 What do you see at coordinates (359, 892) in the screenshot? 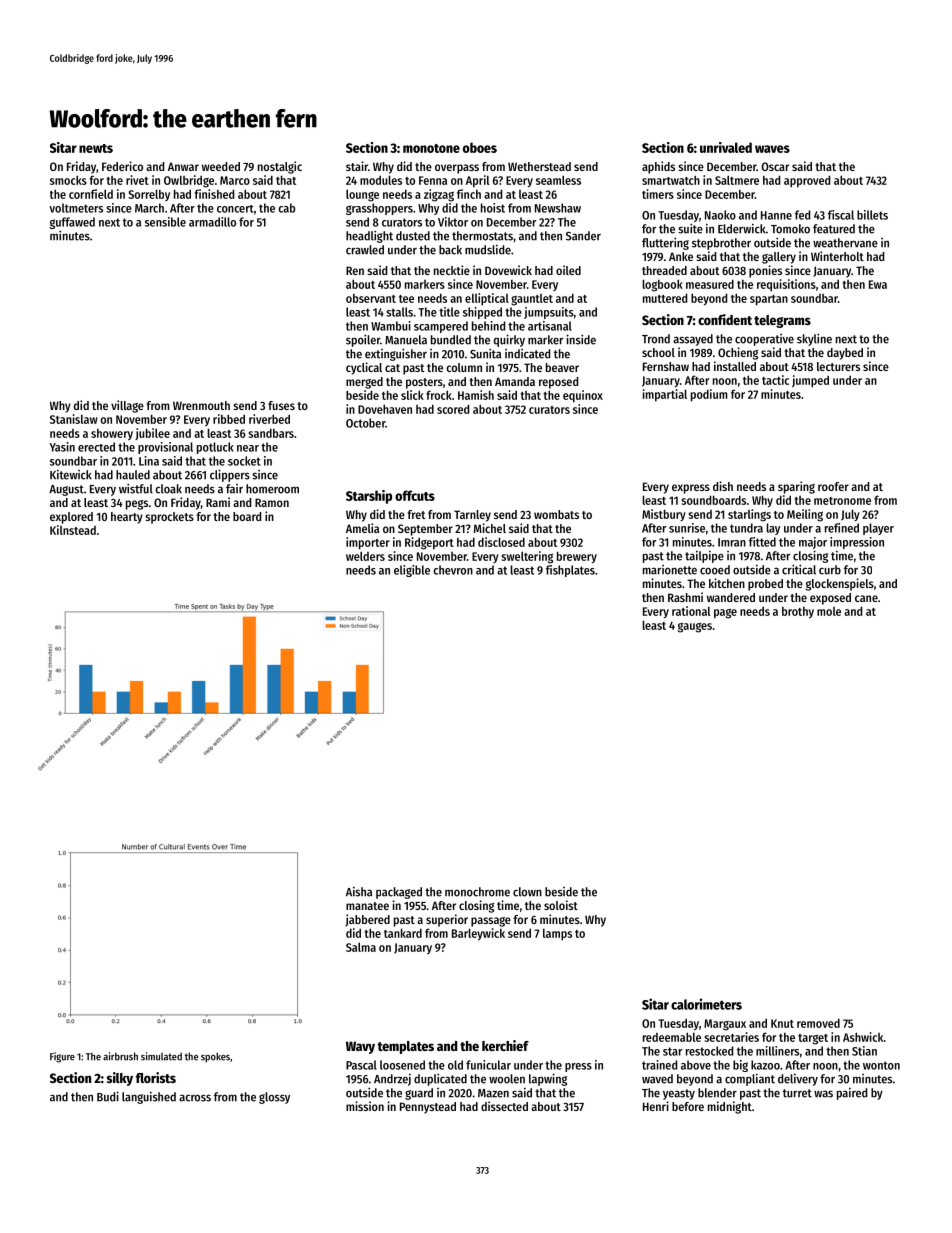
I see `Aisha` at bounding box center [359, 892].
